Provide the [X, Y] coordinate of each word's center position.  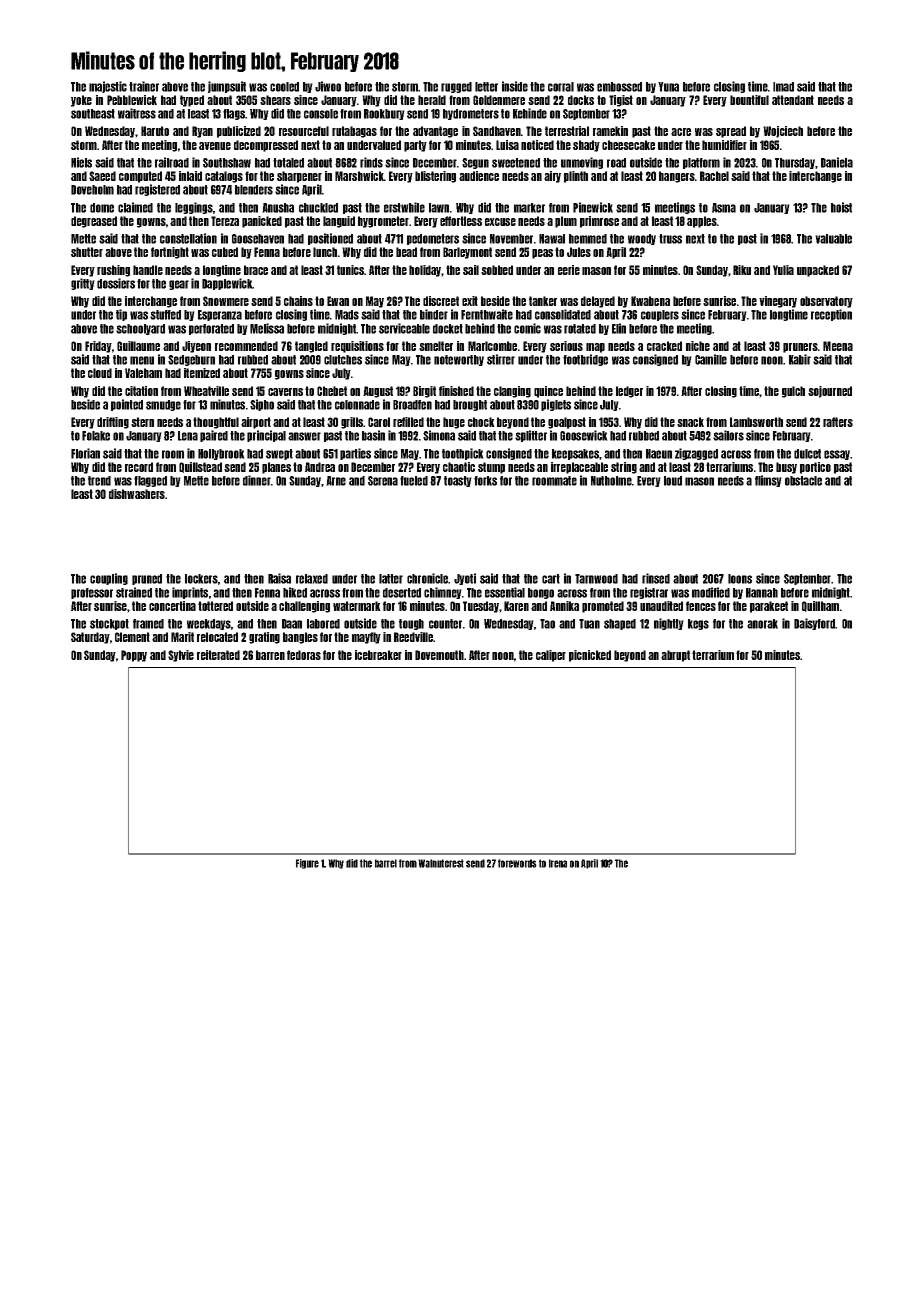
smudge [163, 405]
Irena [558, 863]
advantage [435, 132]
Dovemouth [439, 655]
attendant [793, 100]
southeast [93, 114]
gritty [83, 284]
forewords [517, 863]
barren [270, 655]
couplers [660, 315]
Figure [307, 864]
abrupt [675, 656]
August [378, 392]
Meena [838, 346]
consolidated [563, 314]
